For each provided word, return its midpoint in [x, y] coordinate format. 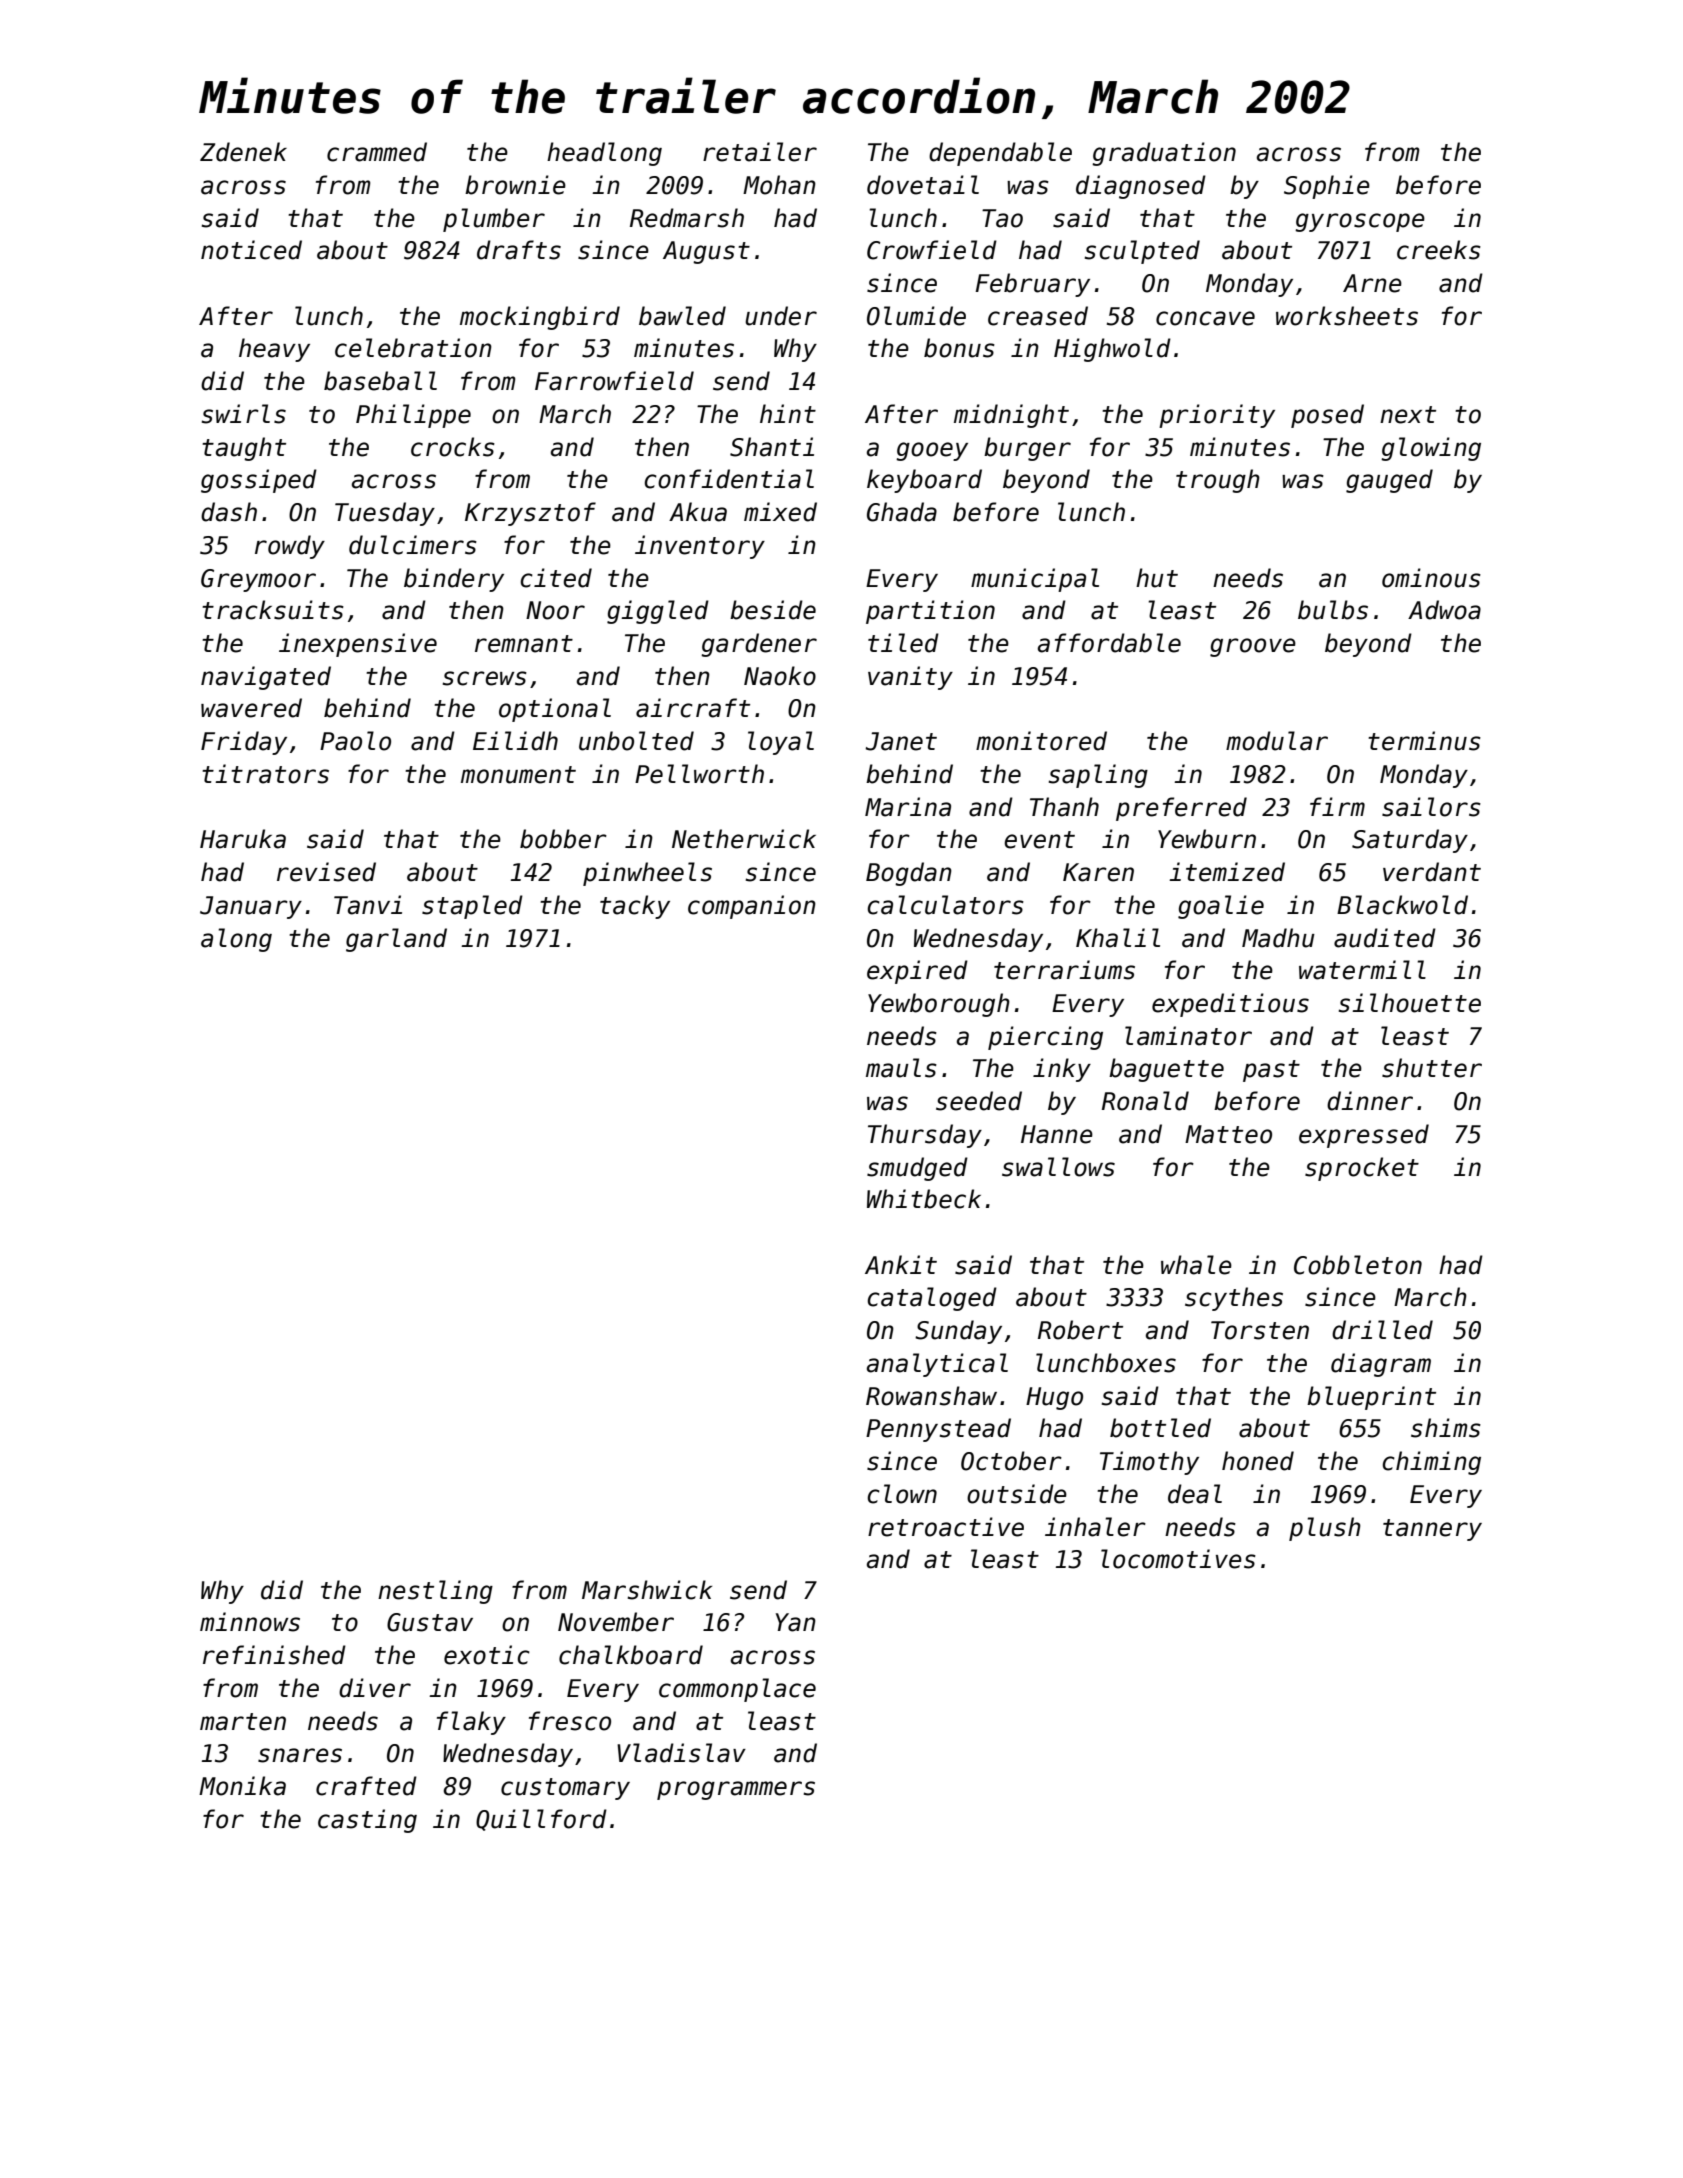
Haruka [243, 839]
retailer [760, 152]
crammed [377, 152]
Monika [242, 1786]
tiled [903, 643]
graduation [1164, 154]
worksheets [1347, 316]
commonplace [737, 1690]
